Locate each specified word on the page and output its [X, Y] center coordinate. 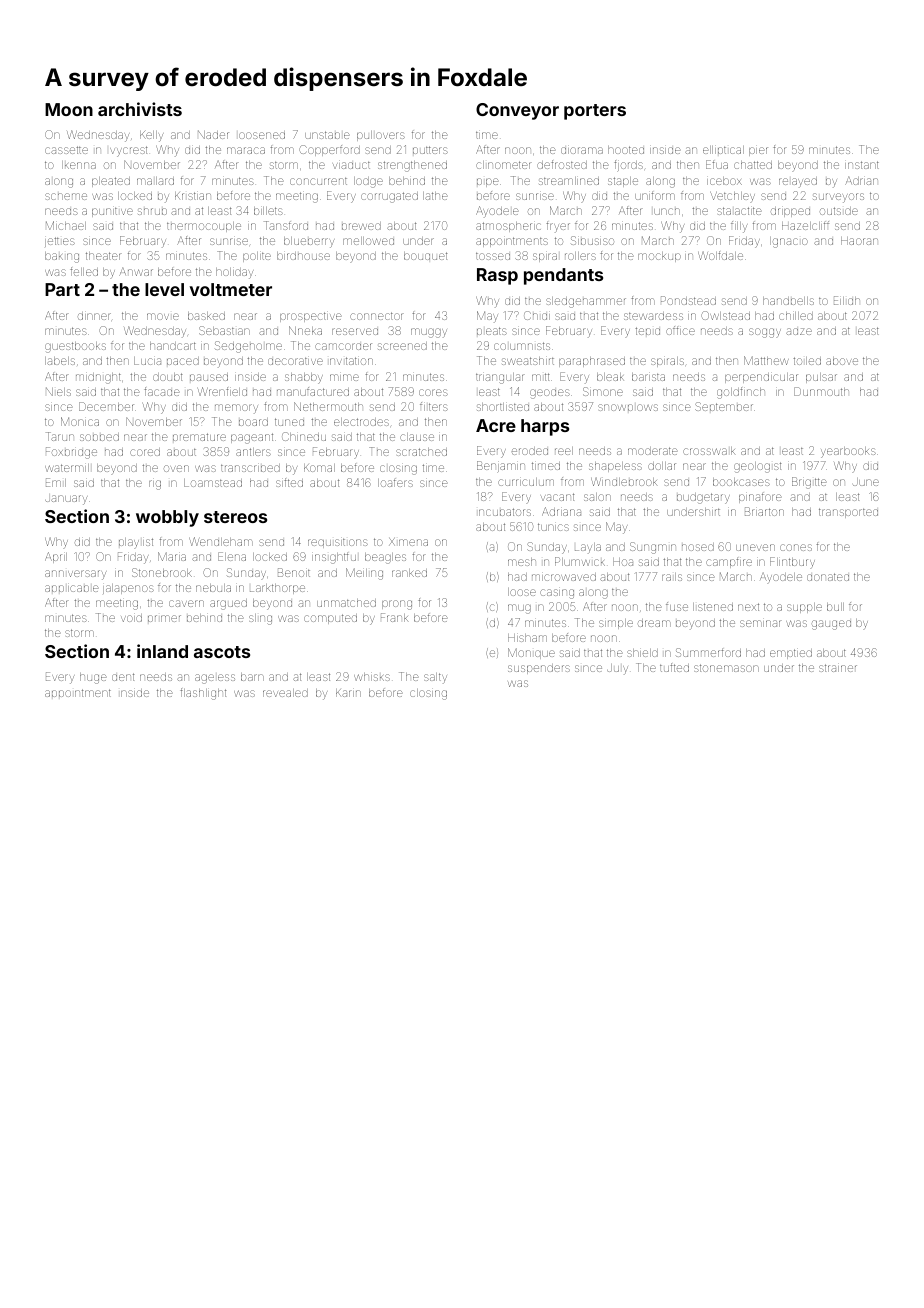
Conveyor [517, 111]
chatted [753, 165]
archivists [140, 109]
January [66, 500]
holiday [234, 273]
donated [828, 577]
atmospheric [508, 227]
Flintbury [792, 563]
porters [595, 112]
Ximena [409, 542]
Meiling [364, 574]
